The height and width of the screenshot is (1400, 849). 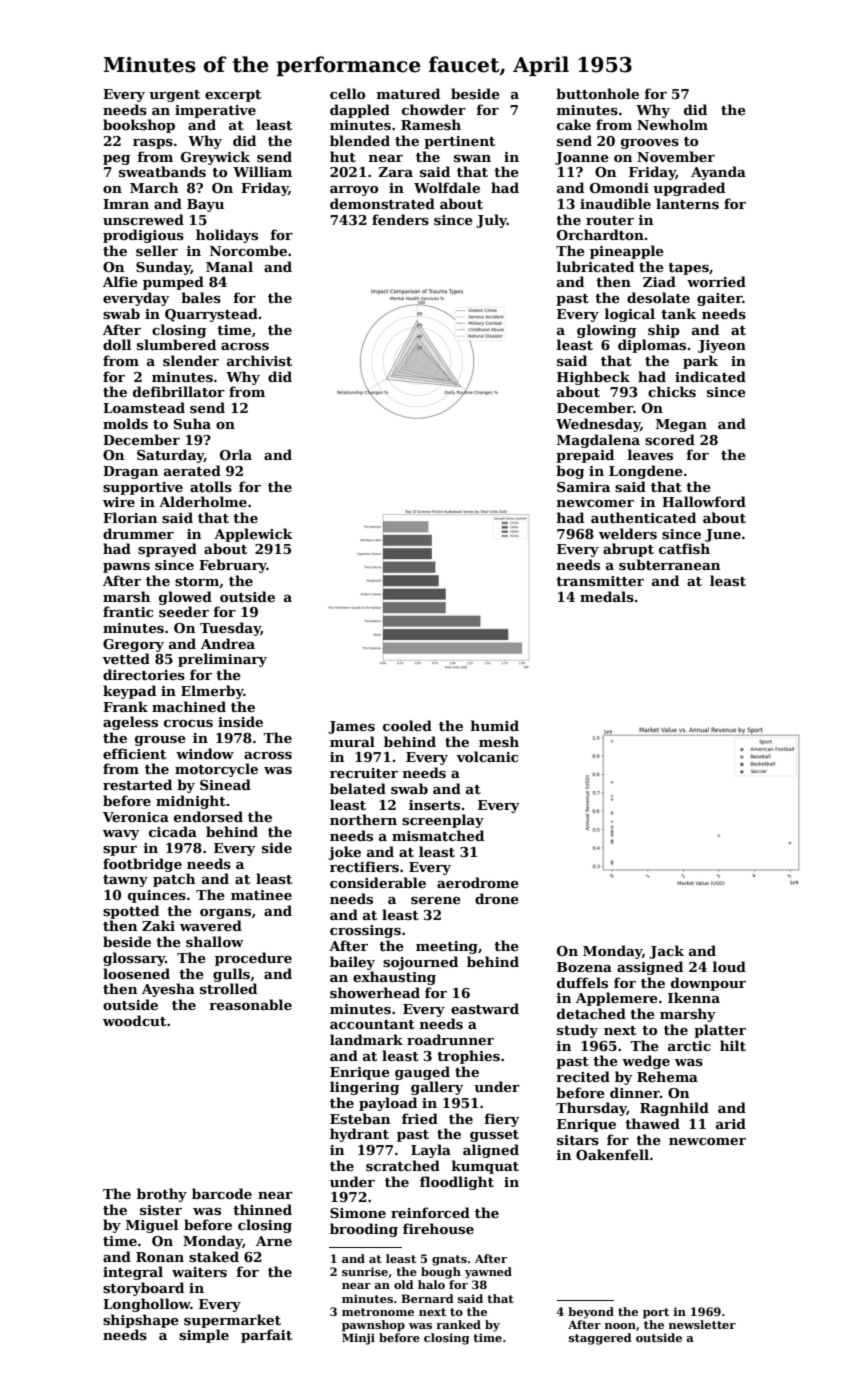 What do you see at coordinates (620, 1326) in the screenshot?
I see `noon` at bounding box center [620, 1326].
